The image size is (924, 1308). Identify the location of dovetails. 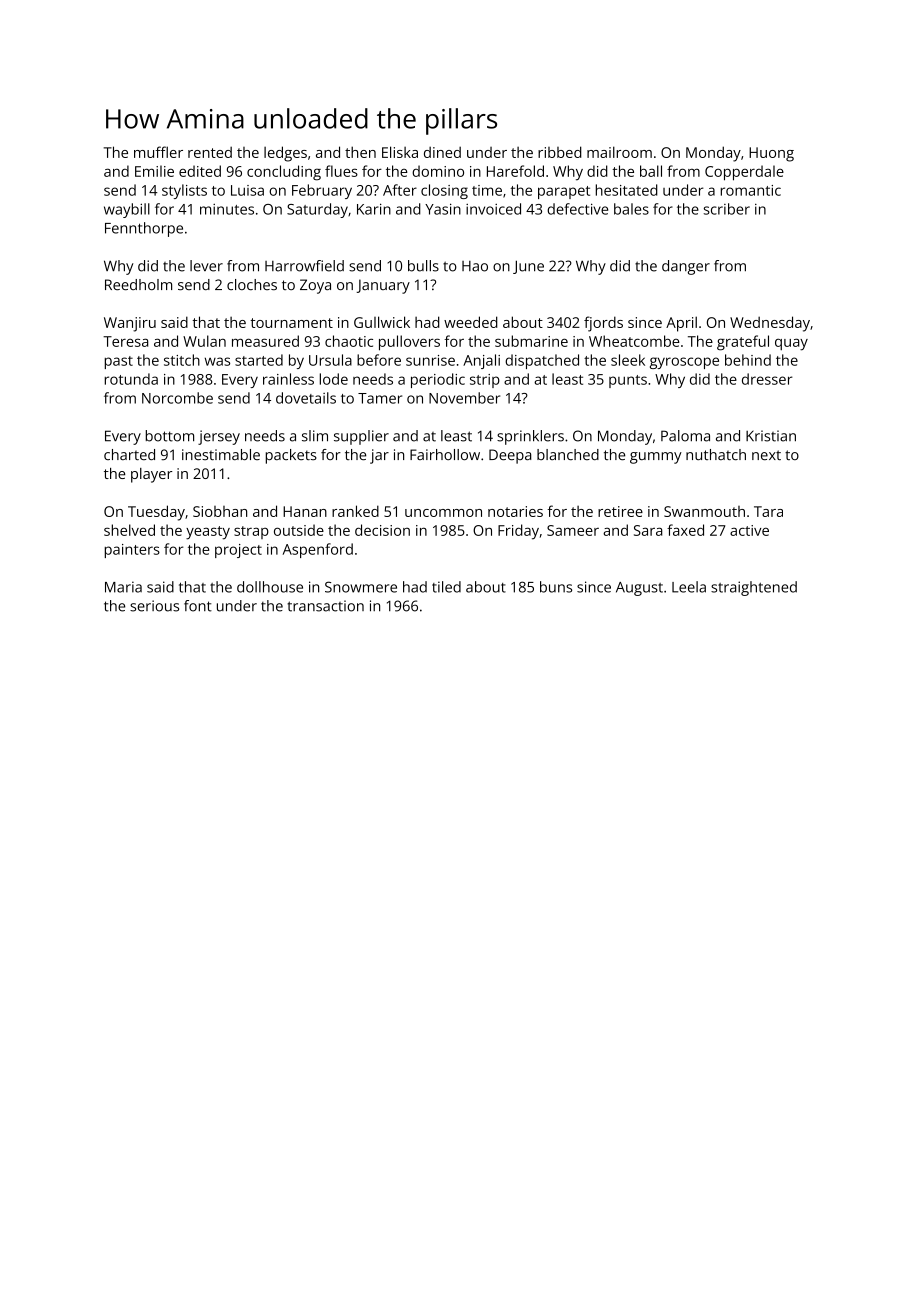
(306, 398).
